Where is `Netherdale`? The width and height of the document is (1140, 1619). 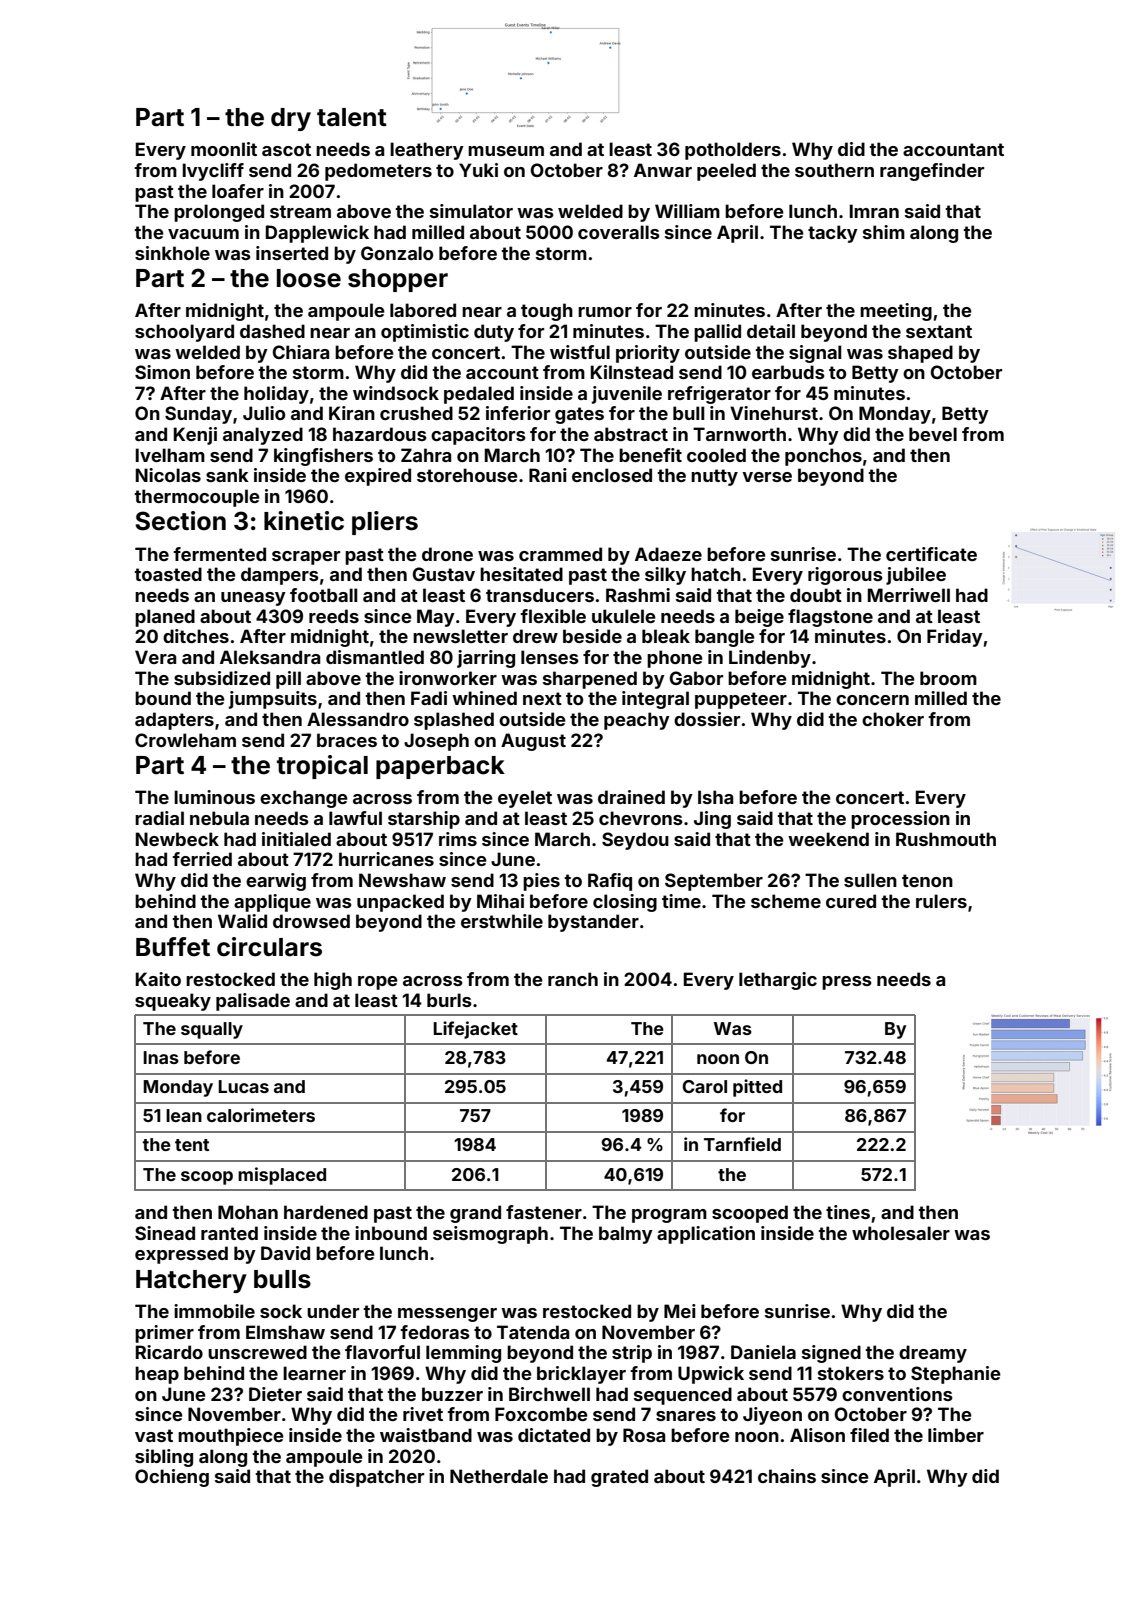
Netherdale is located at coordinates (499, 1476).
